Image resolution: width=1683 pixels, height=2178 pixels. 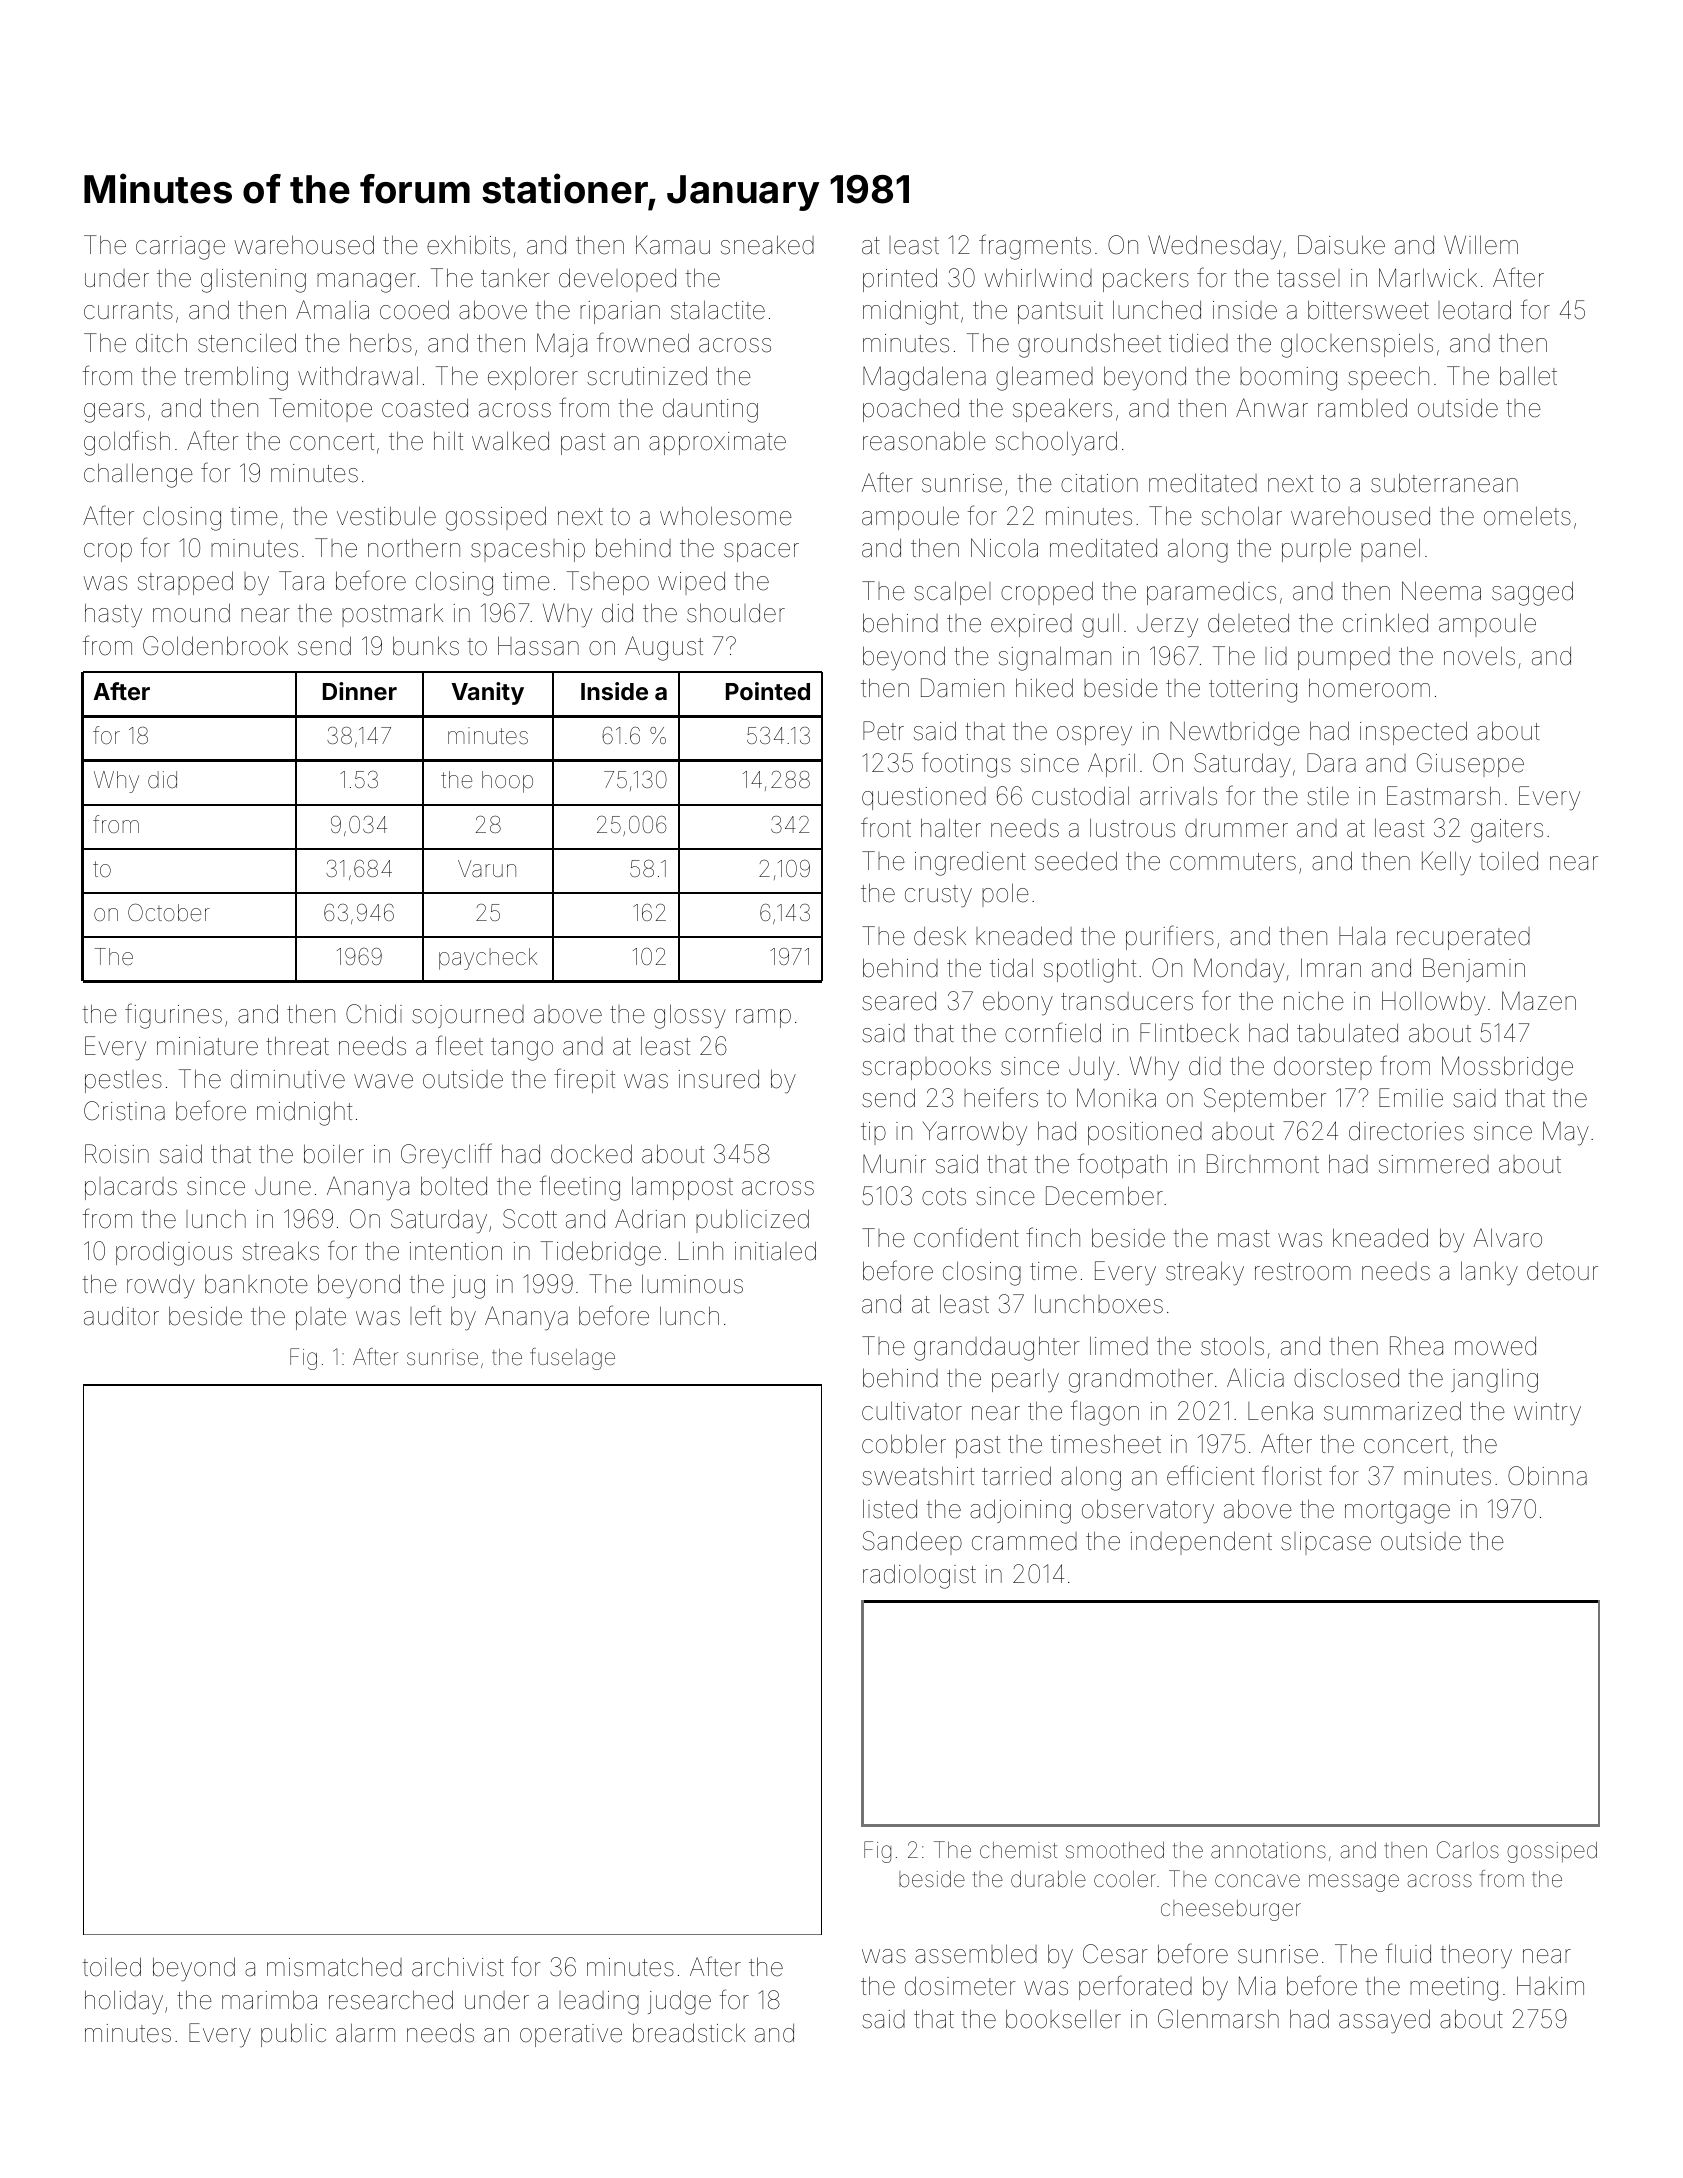 What do you see at coordinates (1562, 1271) in the screenshot?
I see `detour` at bounding box center [1562, 1271].
